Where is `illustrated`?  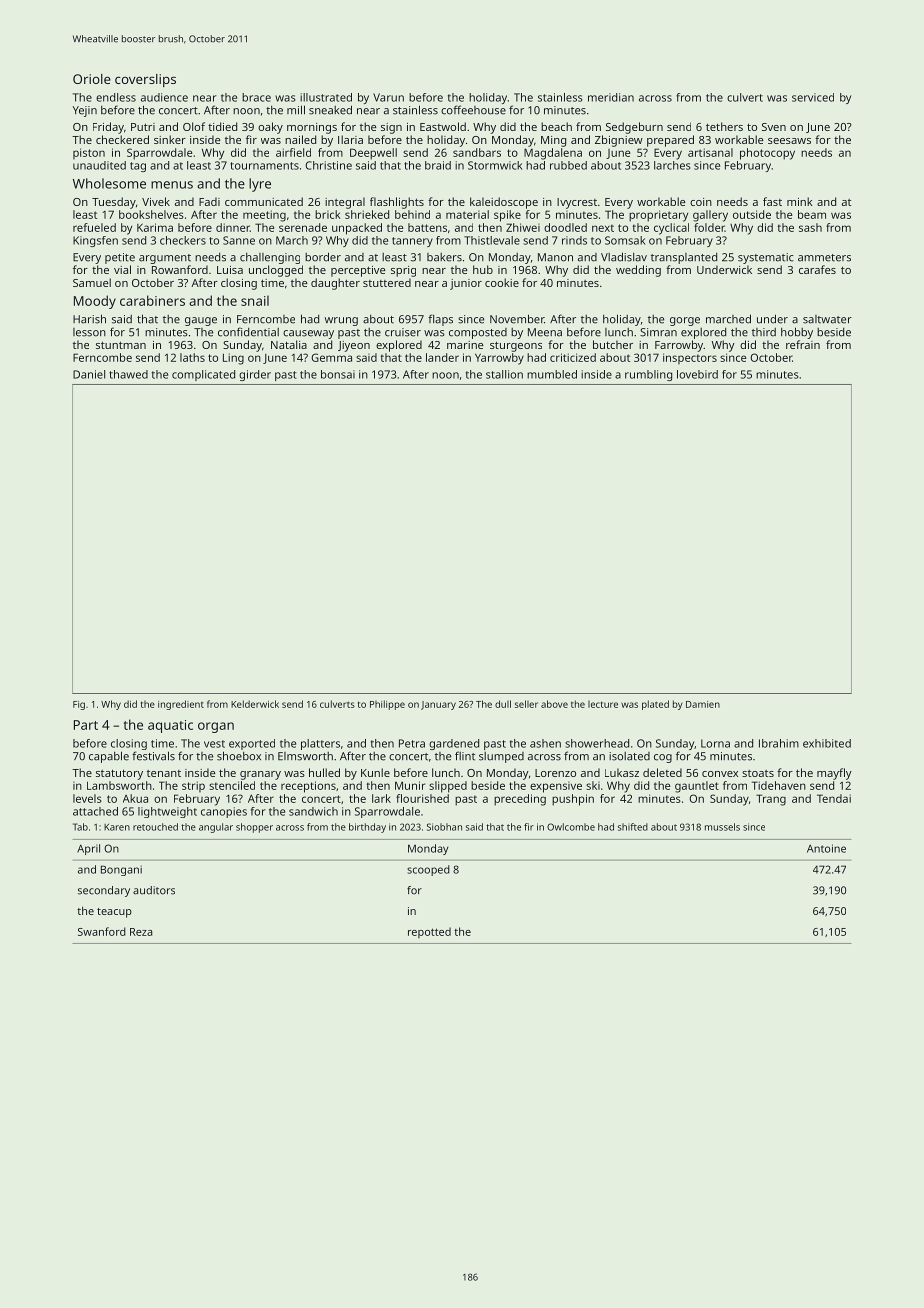
illustrated is located at coordinates (326, 97).
